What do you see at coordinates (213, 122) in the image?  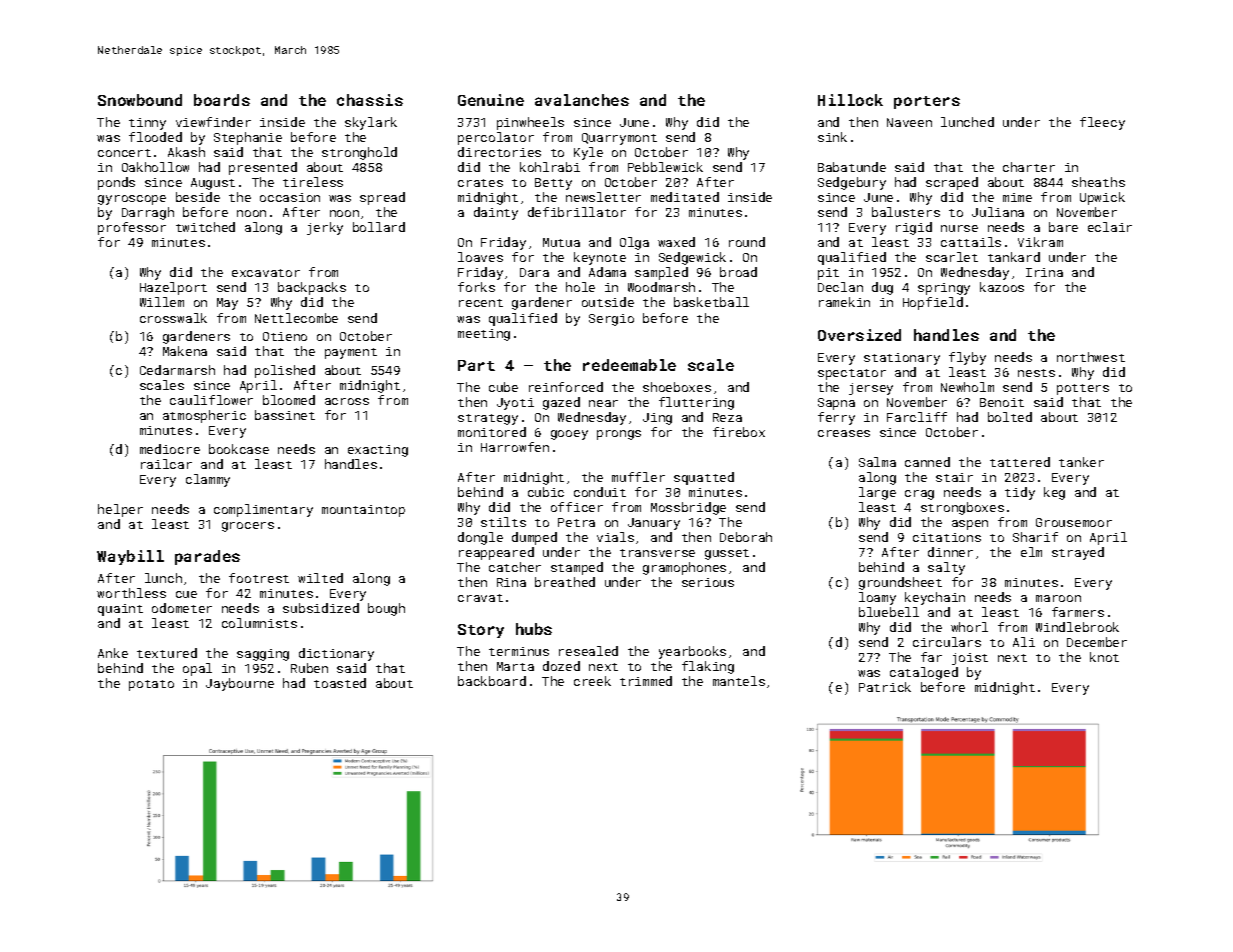 I see `viewfinder` at bounding box center [213, 122].
